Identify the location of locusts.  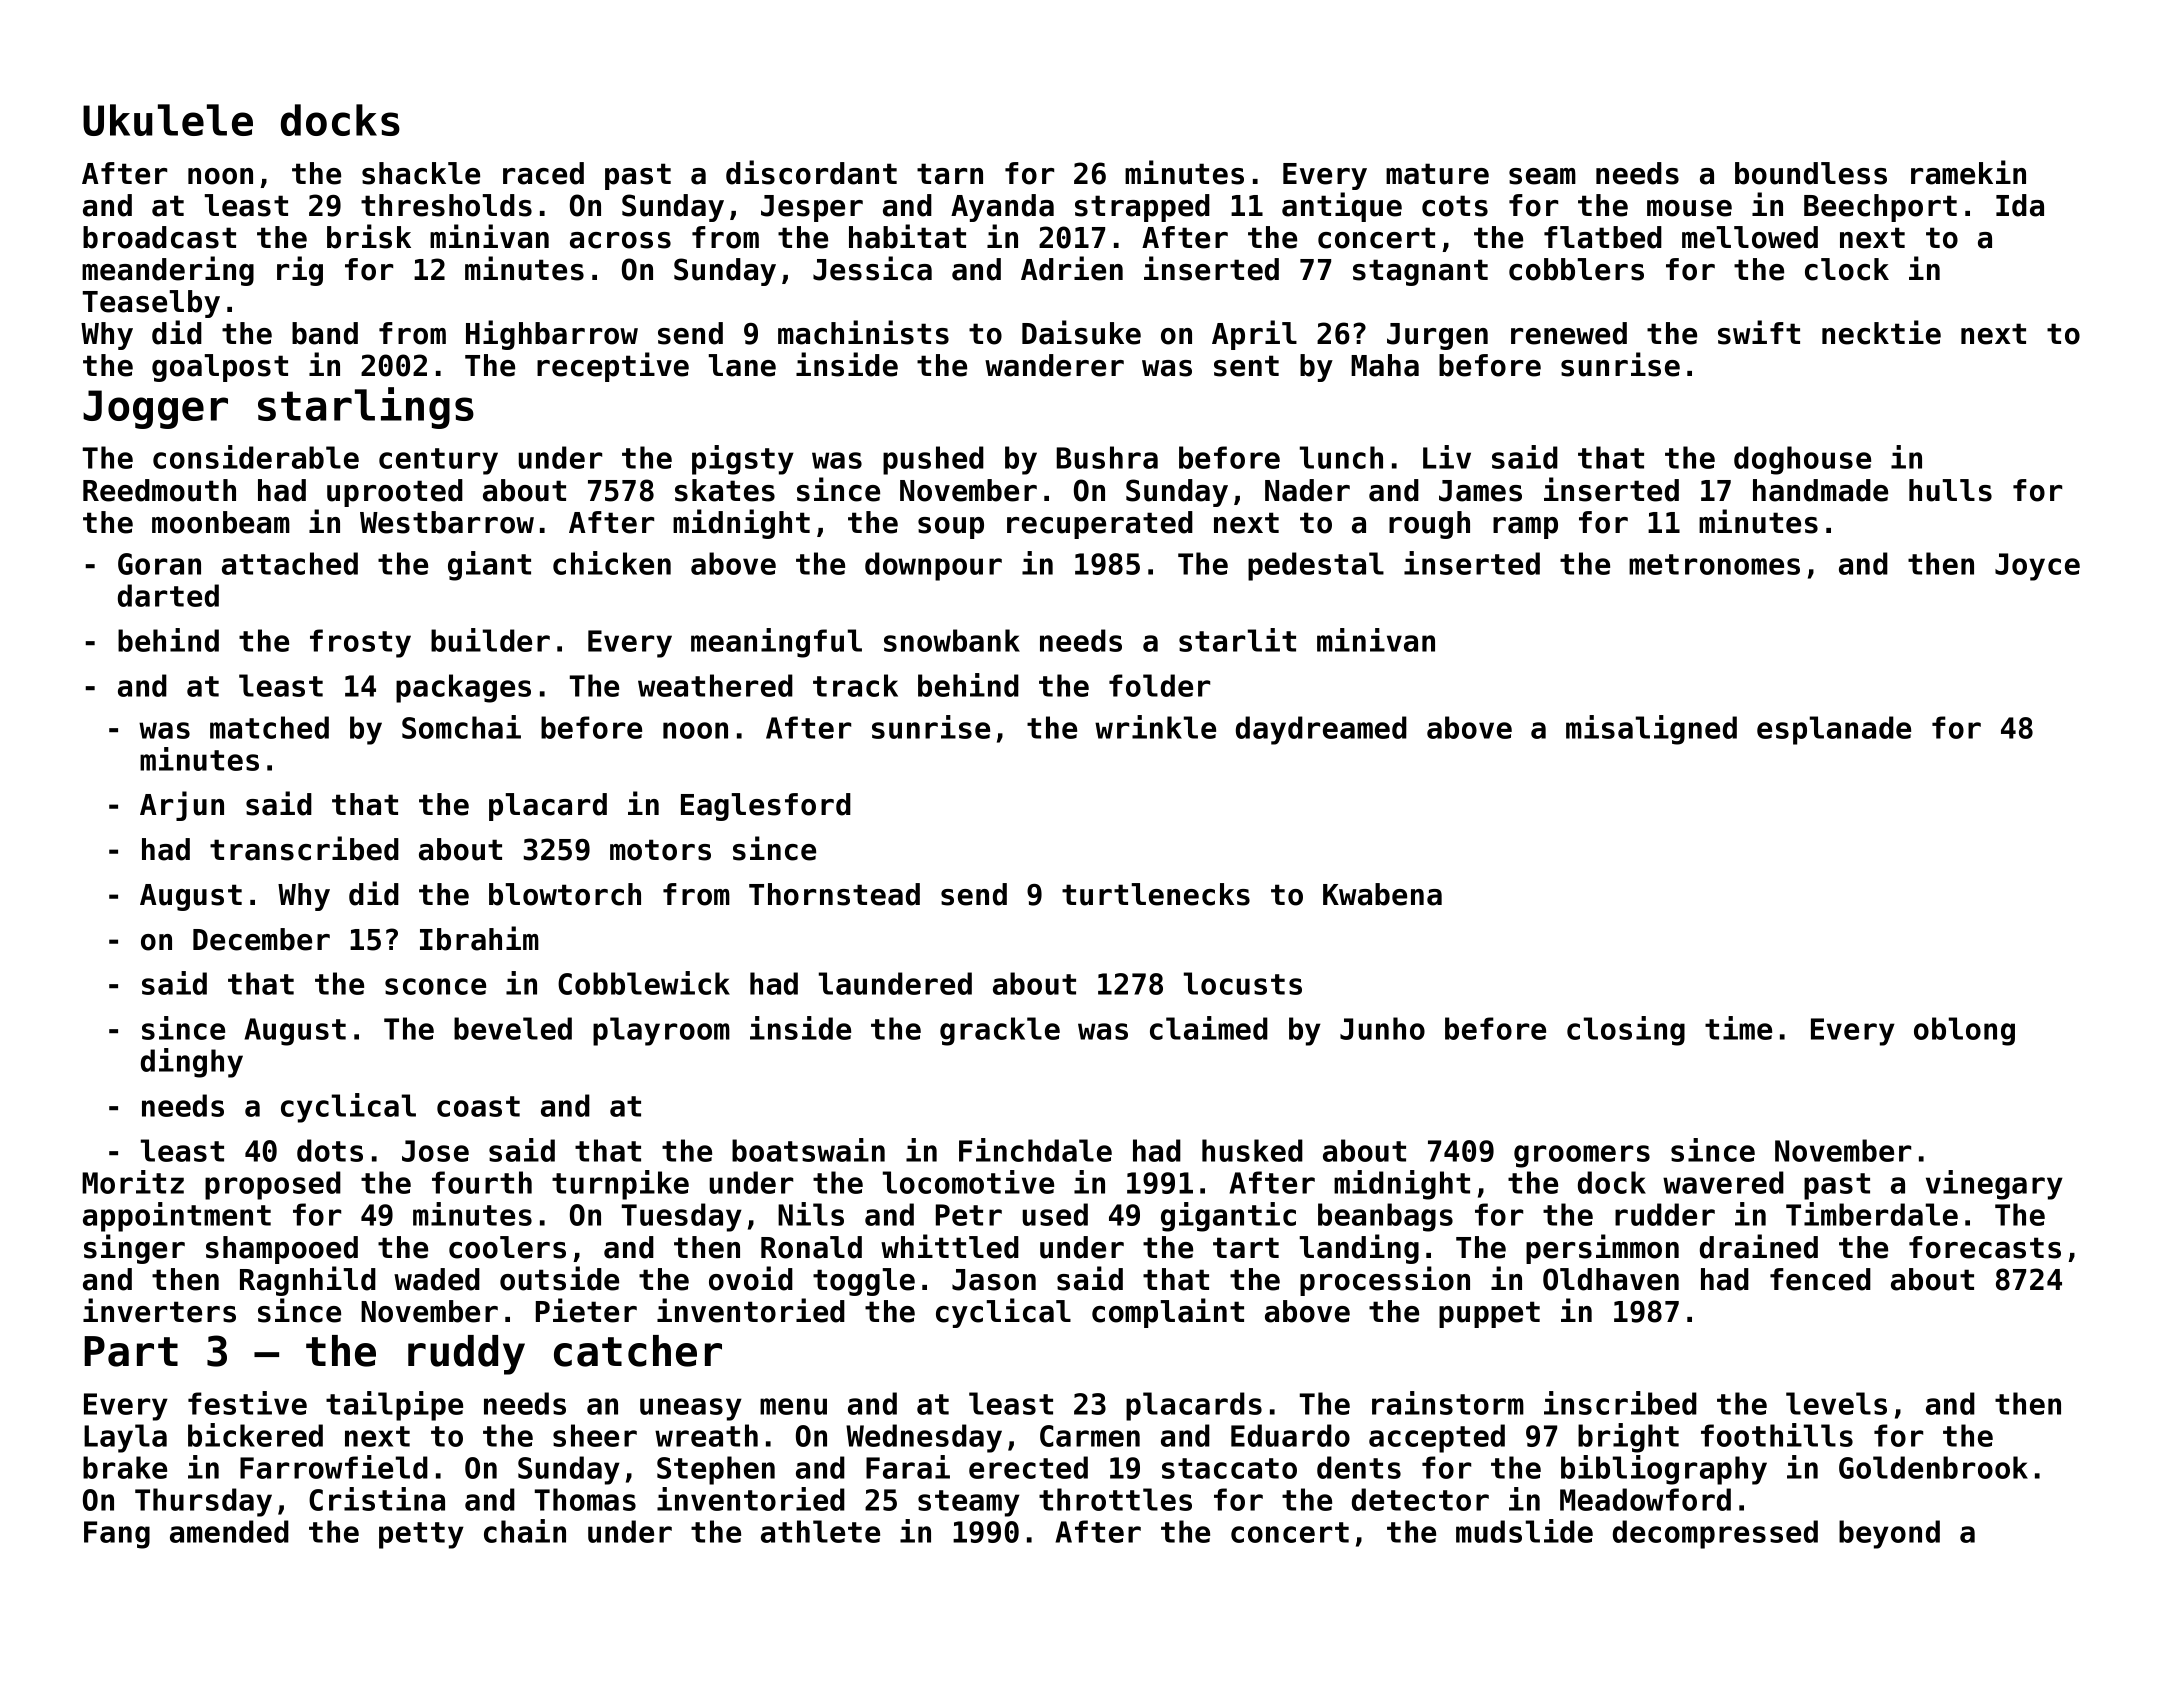
(1243, 983).
